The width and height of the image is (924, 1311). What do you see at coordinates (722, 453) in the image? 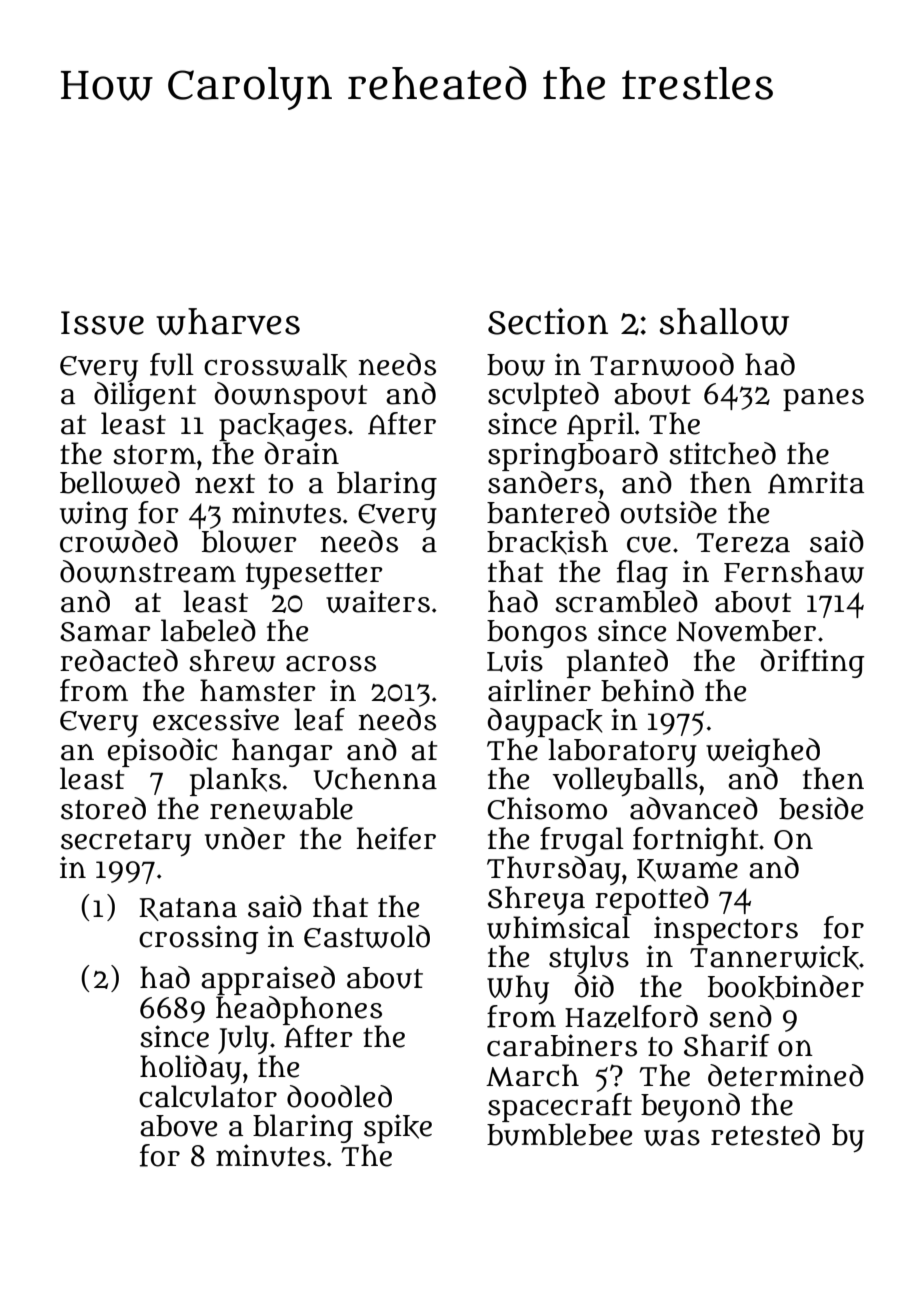
I see `stitched` at bounding box center [722, 453].
